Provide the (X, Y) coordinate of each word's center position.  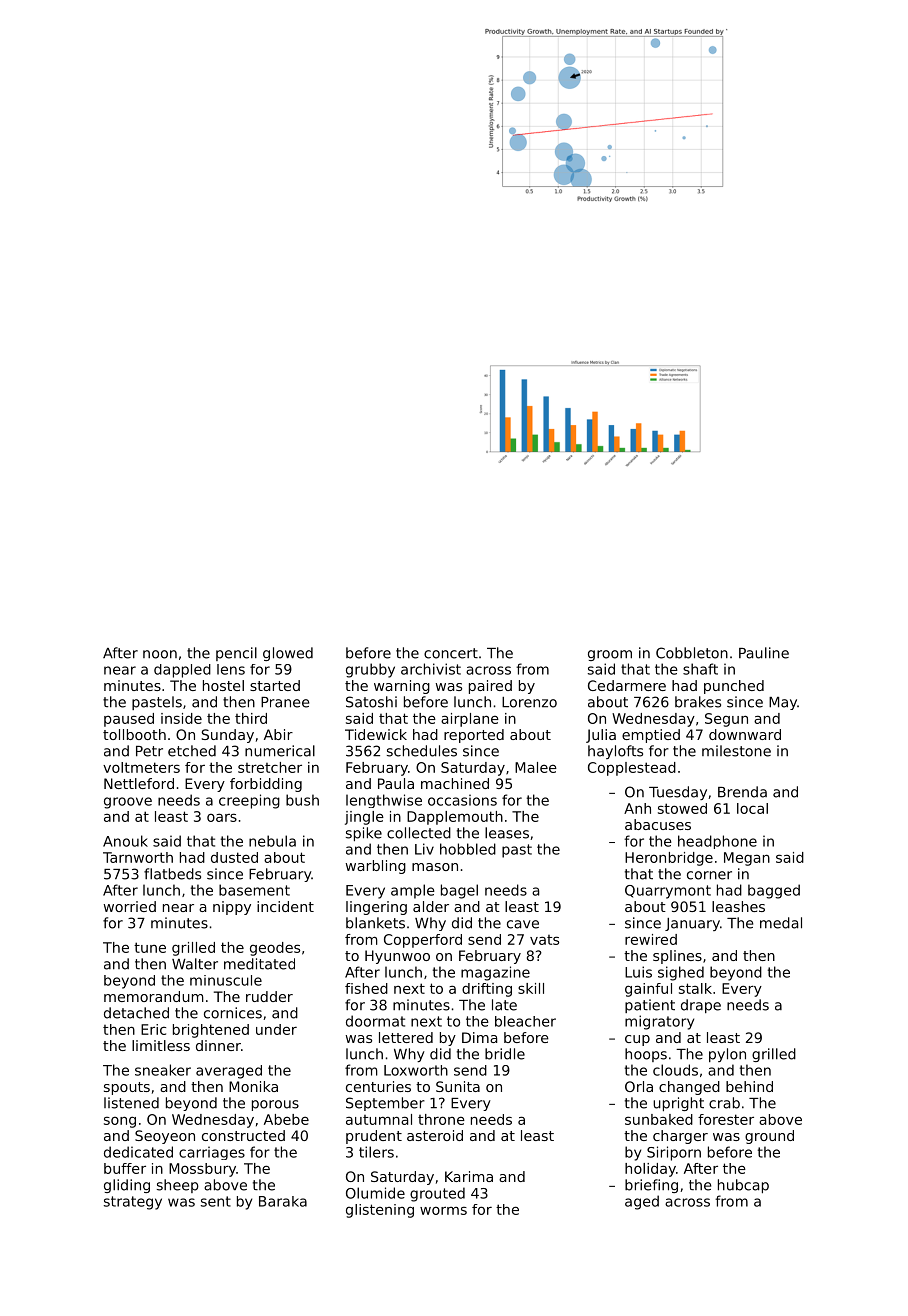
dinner (218, 1045)
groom (610, 655)
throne (441, 1119)
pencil (236, 654)
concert (451, 653)
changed (689, 1088)
